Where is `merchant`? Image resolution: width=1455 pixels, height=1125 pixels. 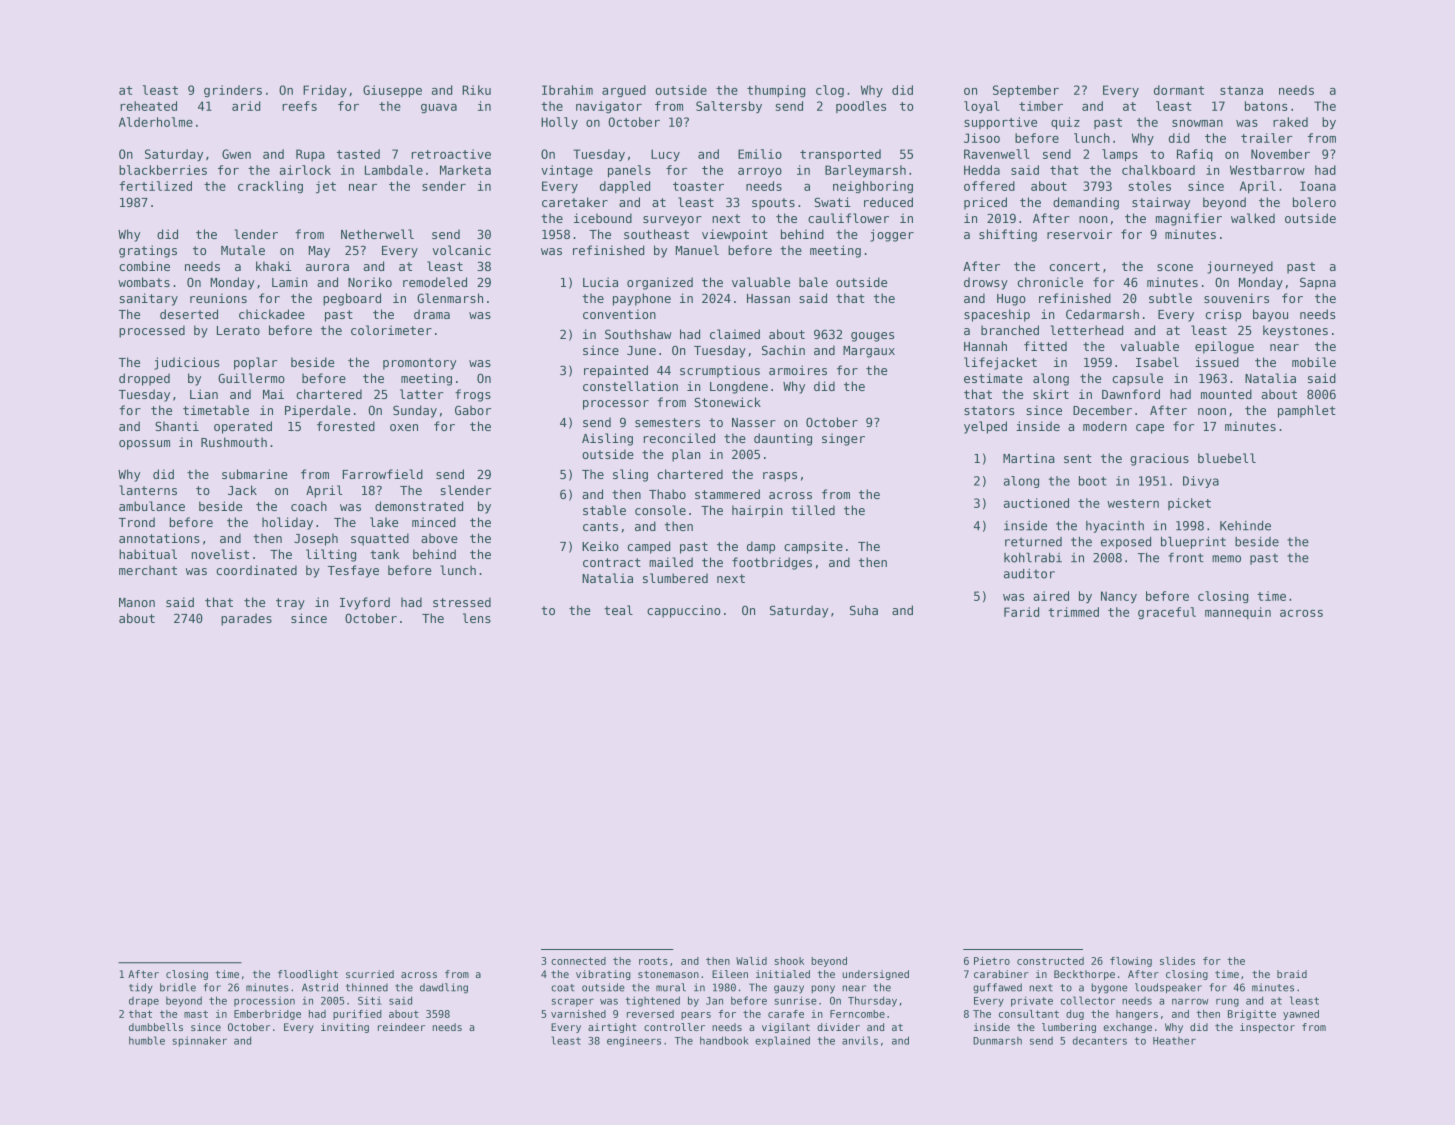 merchant is located at coordinates (148, 570).
